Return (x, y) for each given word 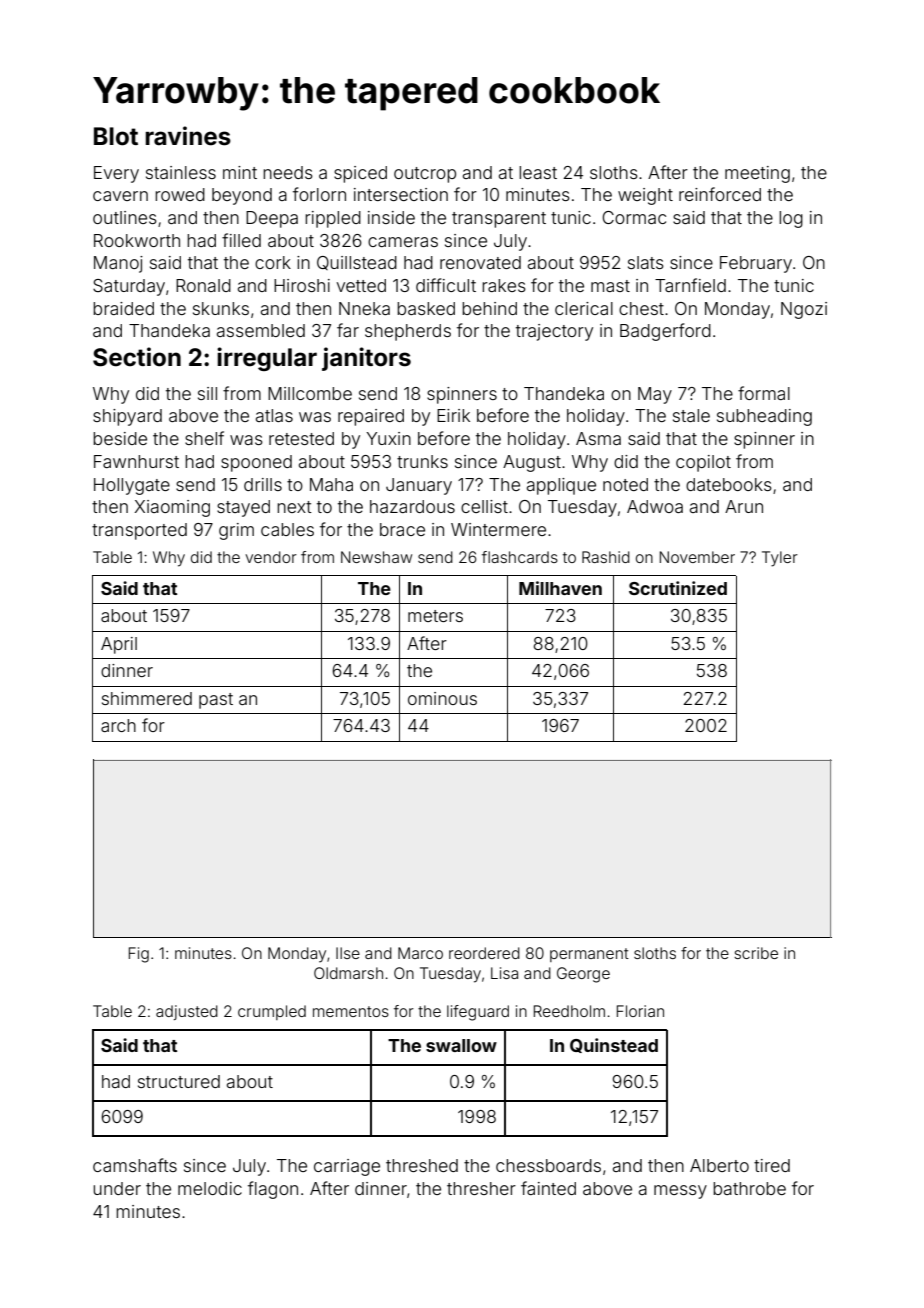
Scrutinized (678, 588)
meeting (757, 174)
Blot (116, 136)
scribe (756, 953)
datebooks (729, 484)
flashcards (520, 557)
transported (139, 531)
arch (118, 725)
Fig (139, 955)
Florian (640, 1011)
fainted (548, 1188)
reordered (484, 953)
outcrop (425, 175)
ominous (442, 698)
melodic (210, 1188)
